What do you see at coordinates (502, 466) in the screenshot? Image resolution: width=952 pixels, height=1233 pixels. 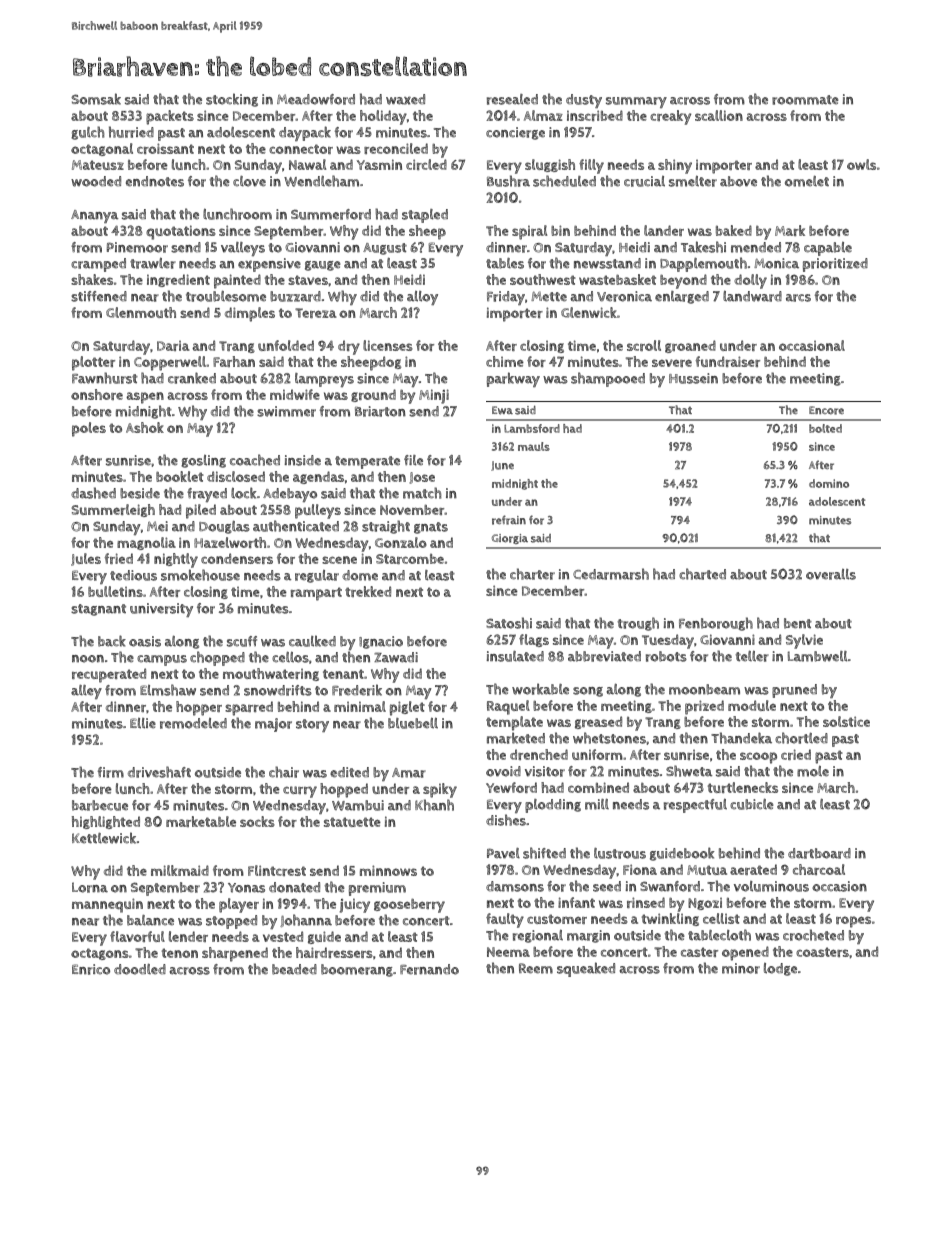 I see `June` at bounding box center [502, 466].
